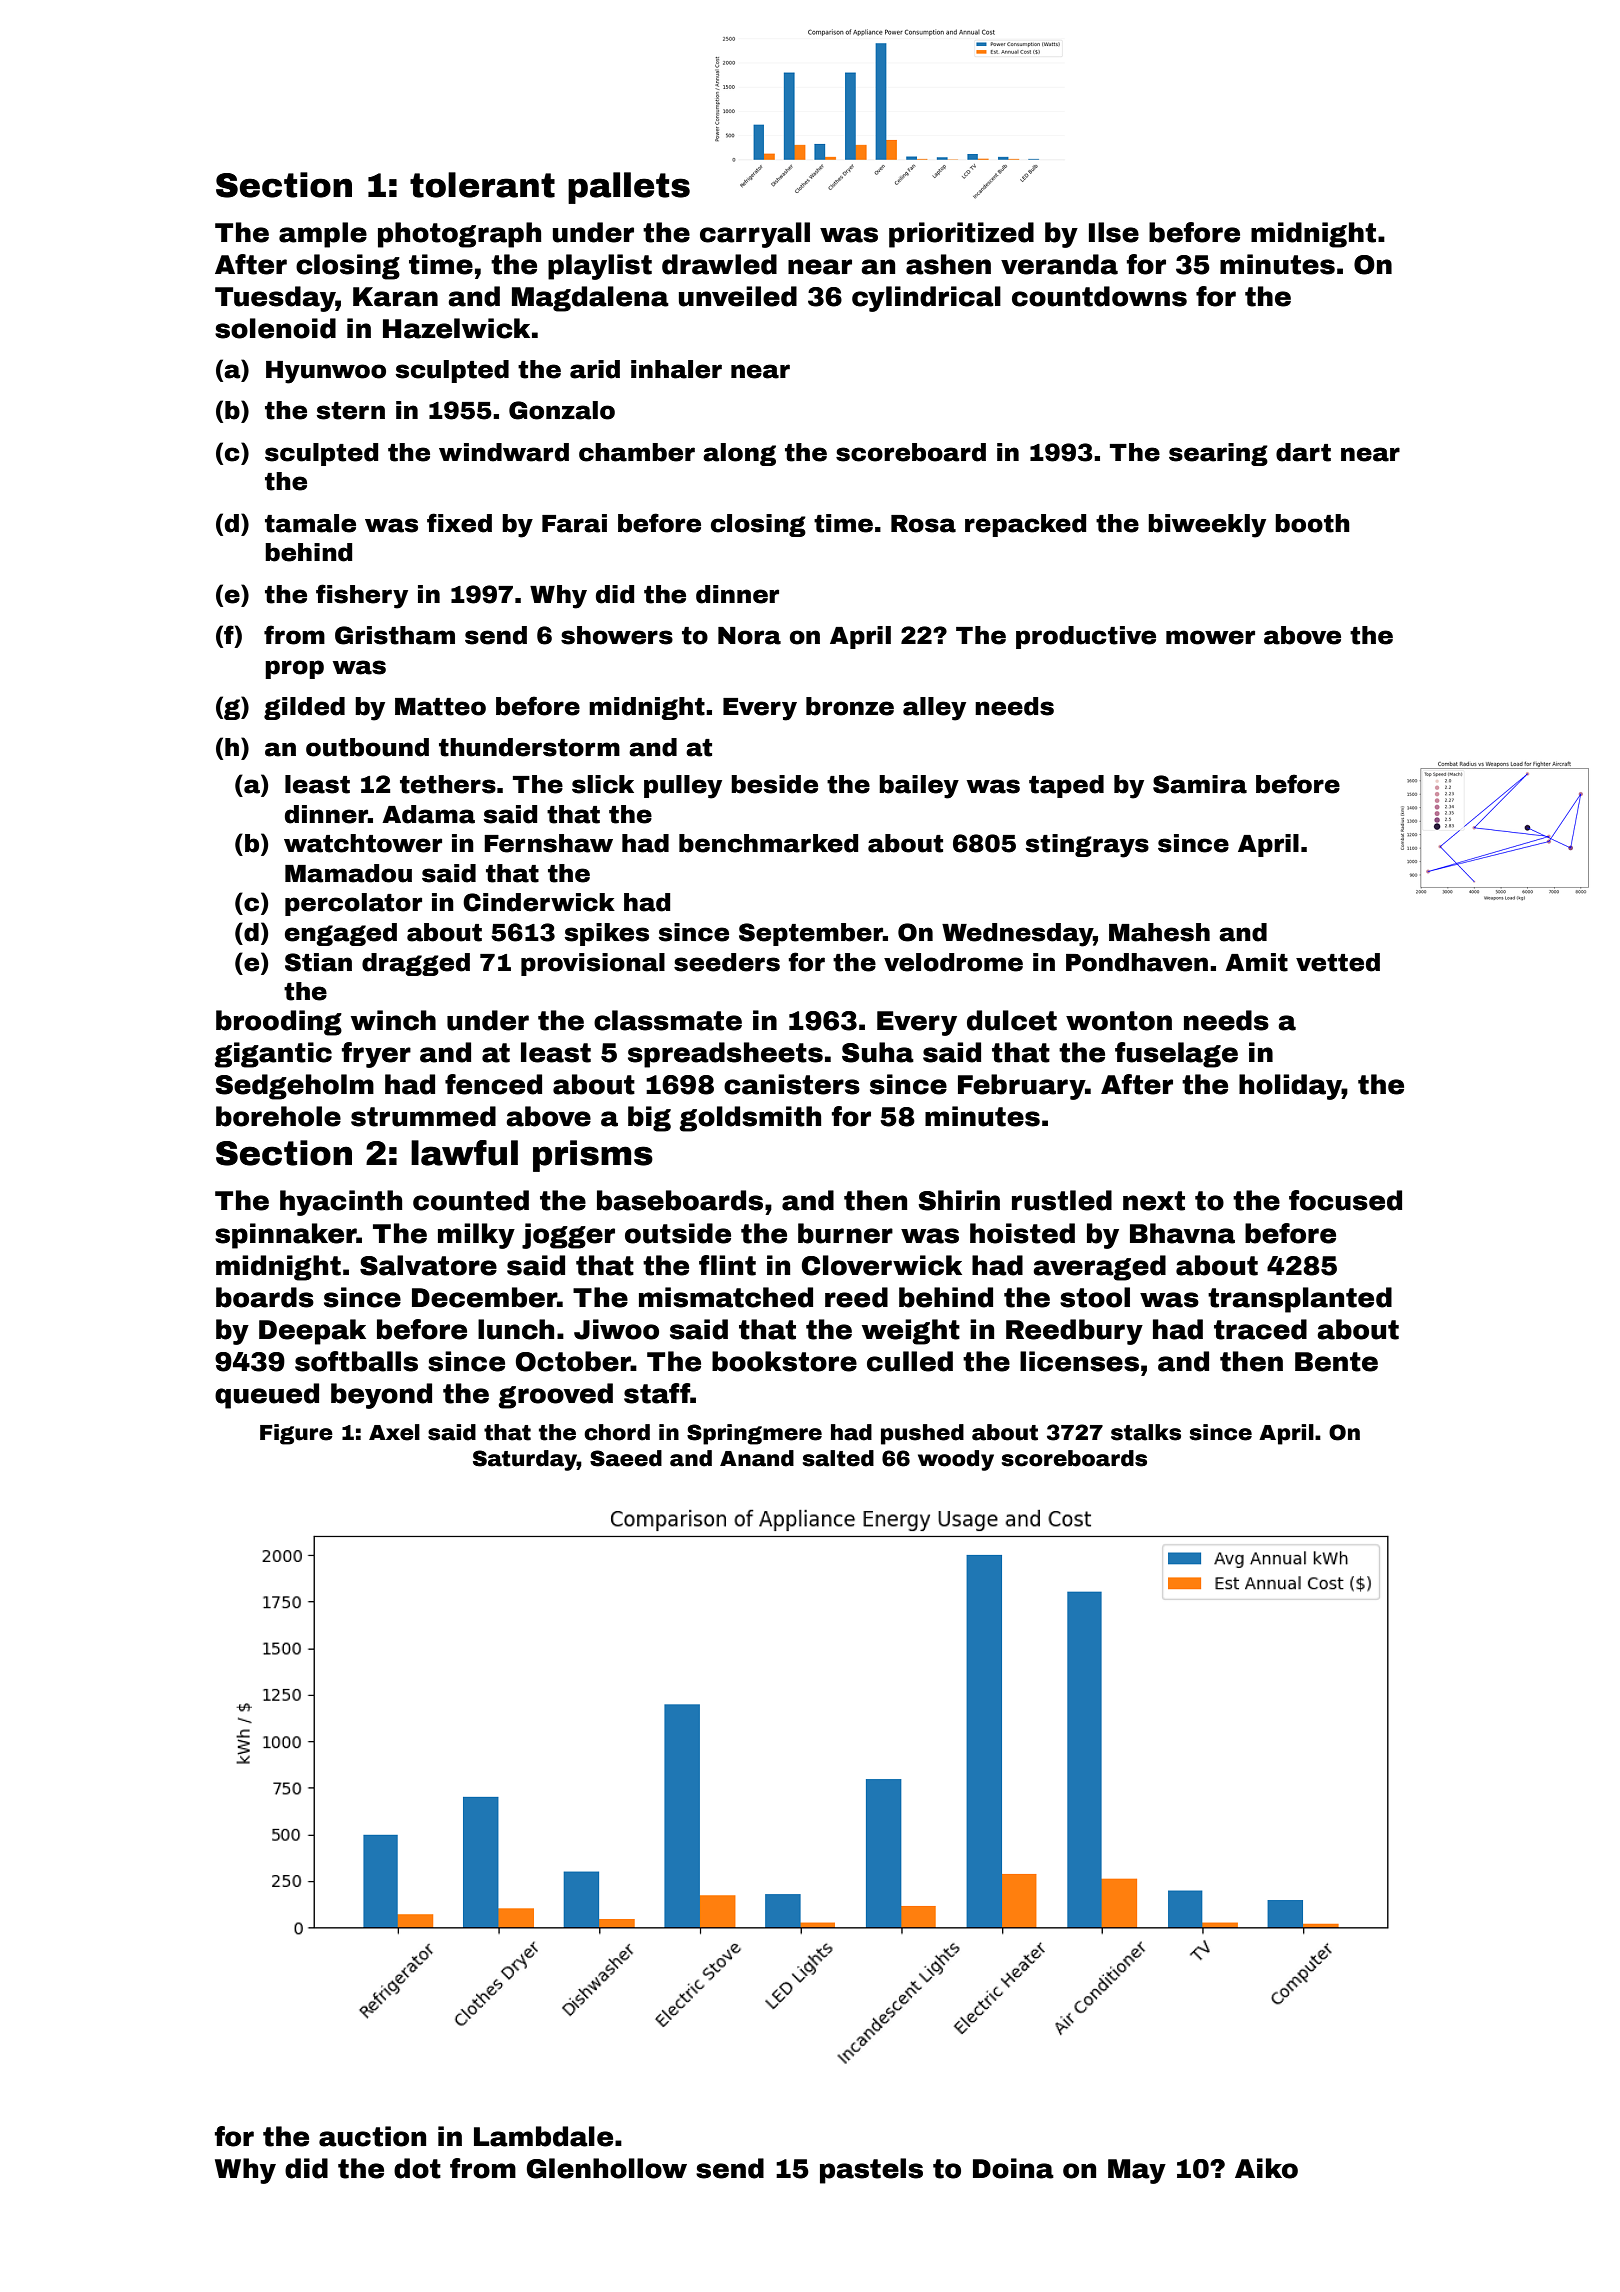 This image has height=2292, width=1620. I want to click on Bente, so click(1336, 1362).
